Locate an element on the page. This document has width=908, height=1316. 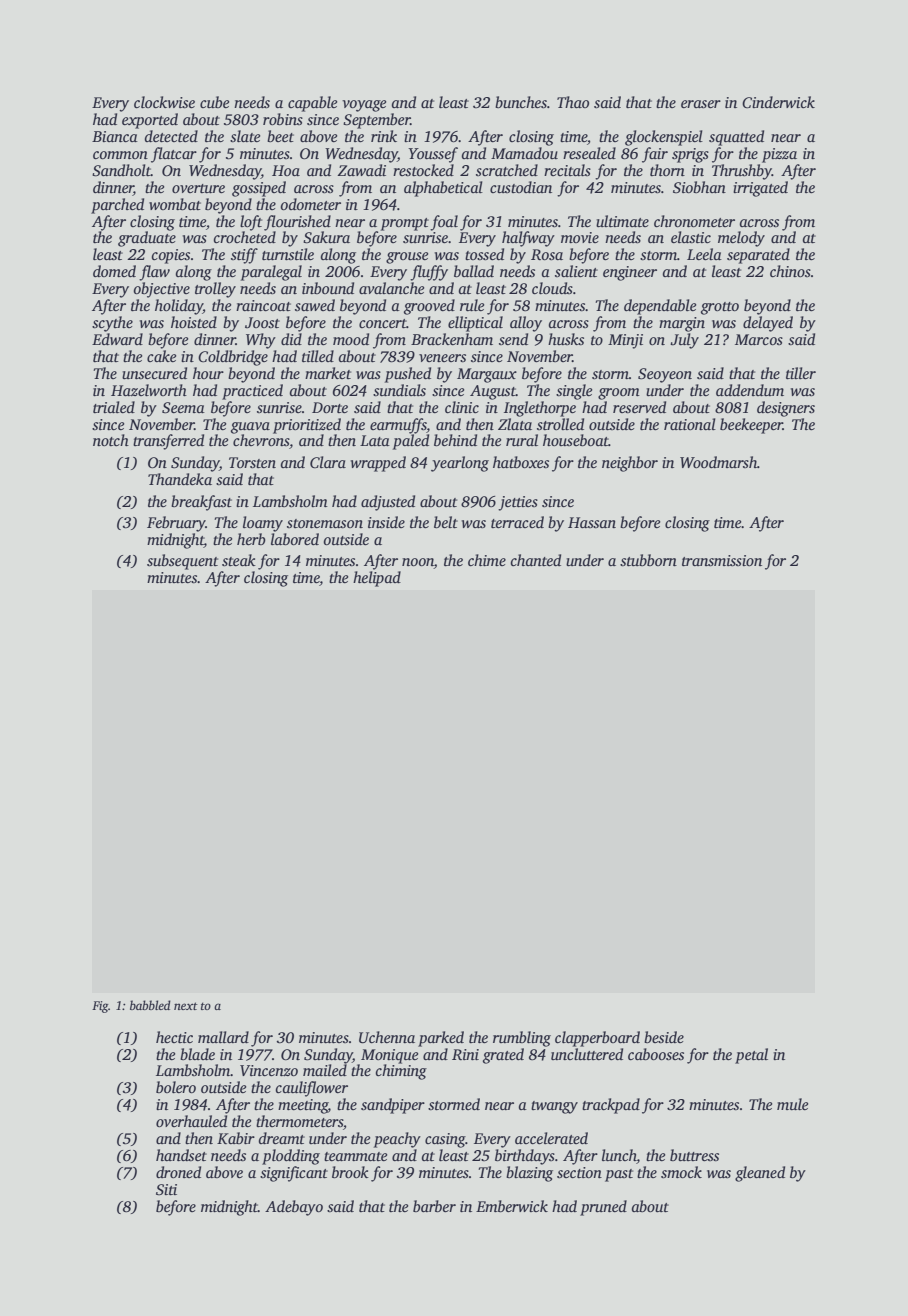
petal is located at coordinates (751, 1056).
